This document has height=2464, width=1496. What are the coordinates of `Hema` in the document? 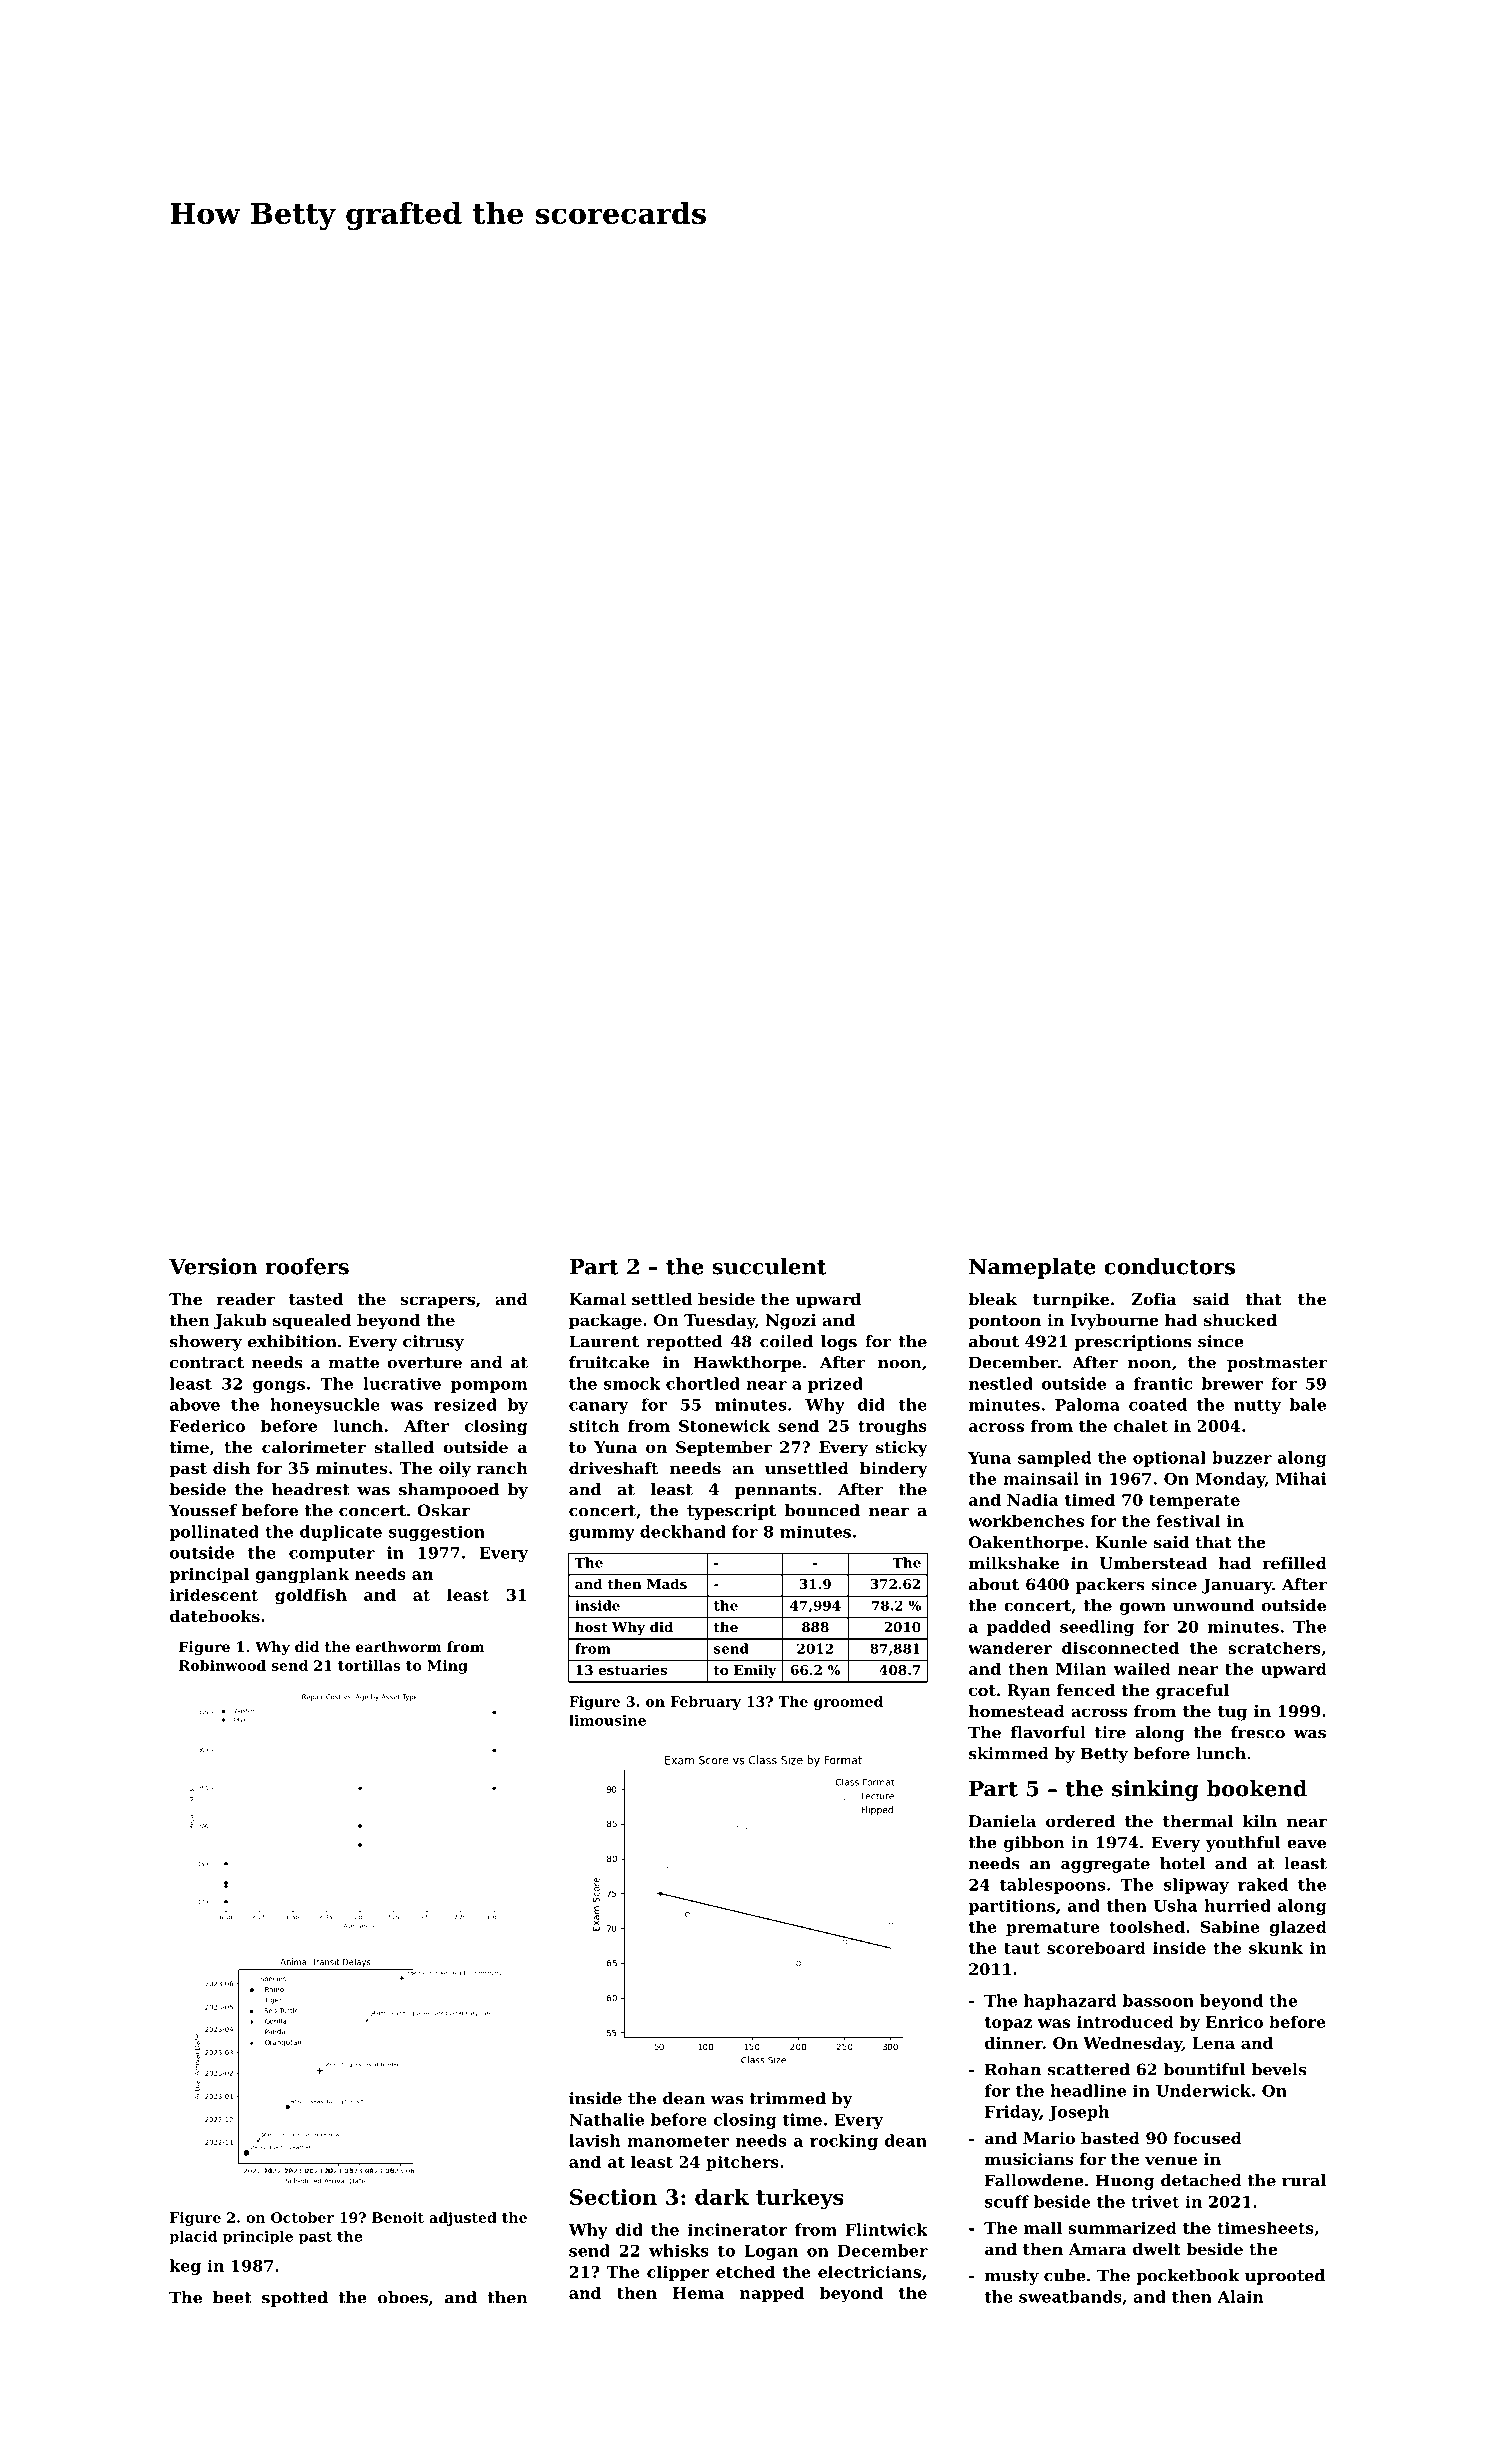 It's located at (698, 2293).
